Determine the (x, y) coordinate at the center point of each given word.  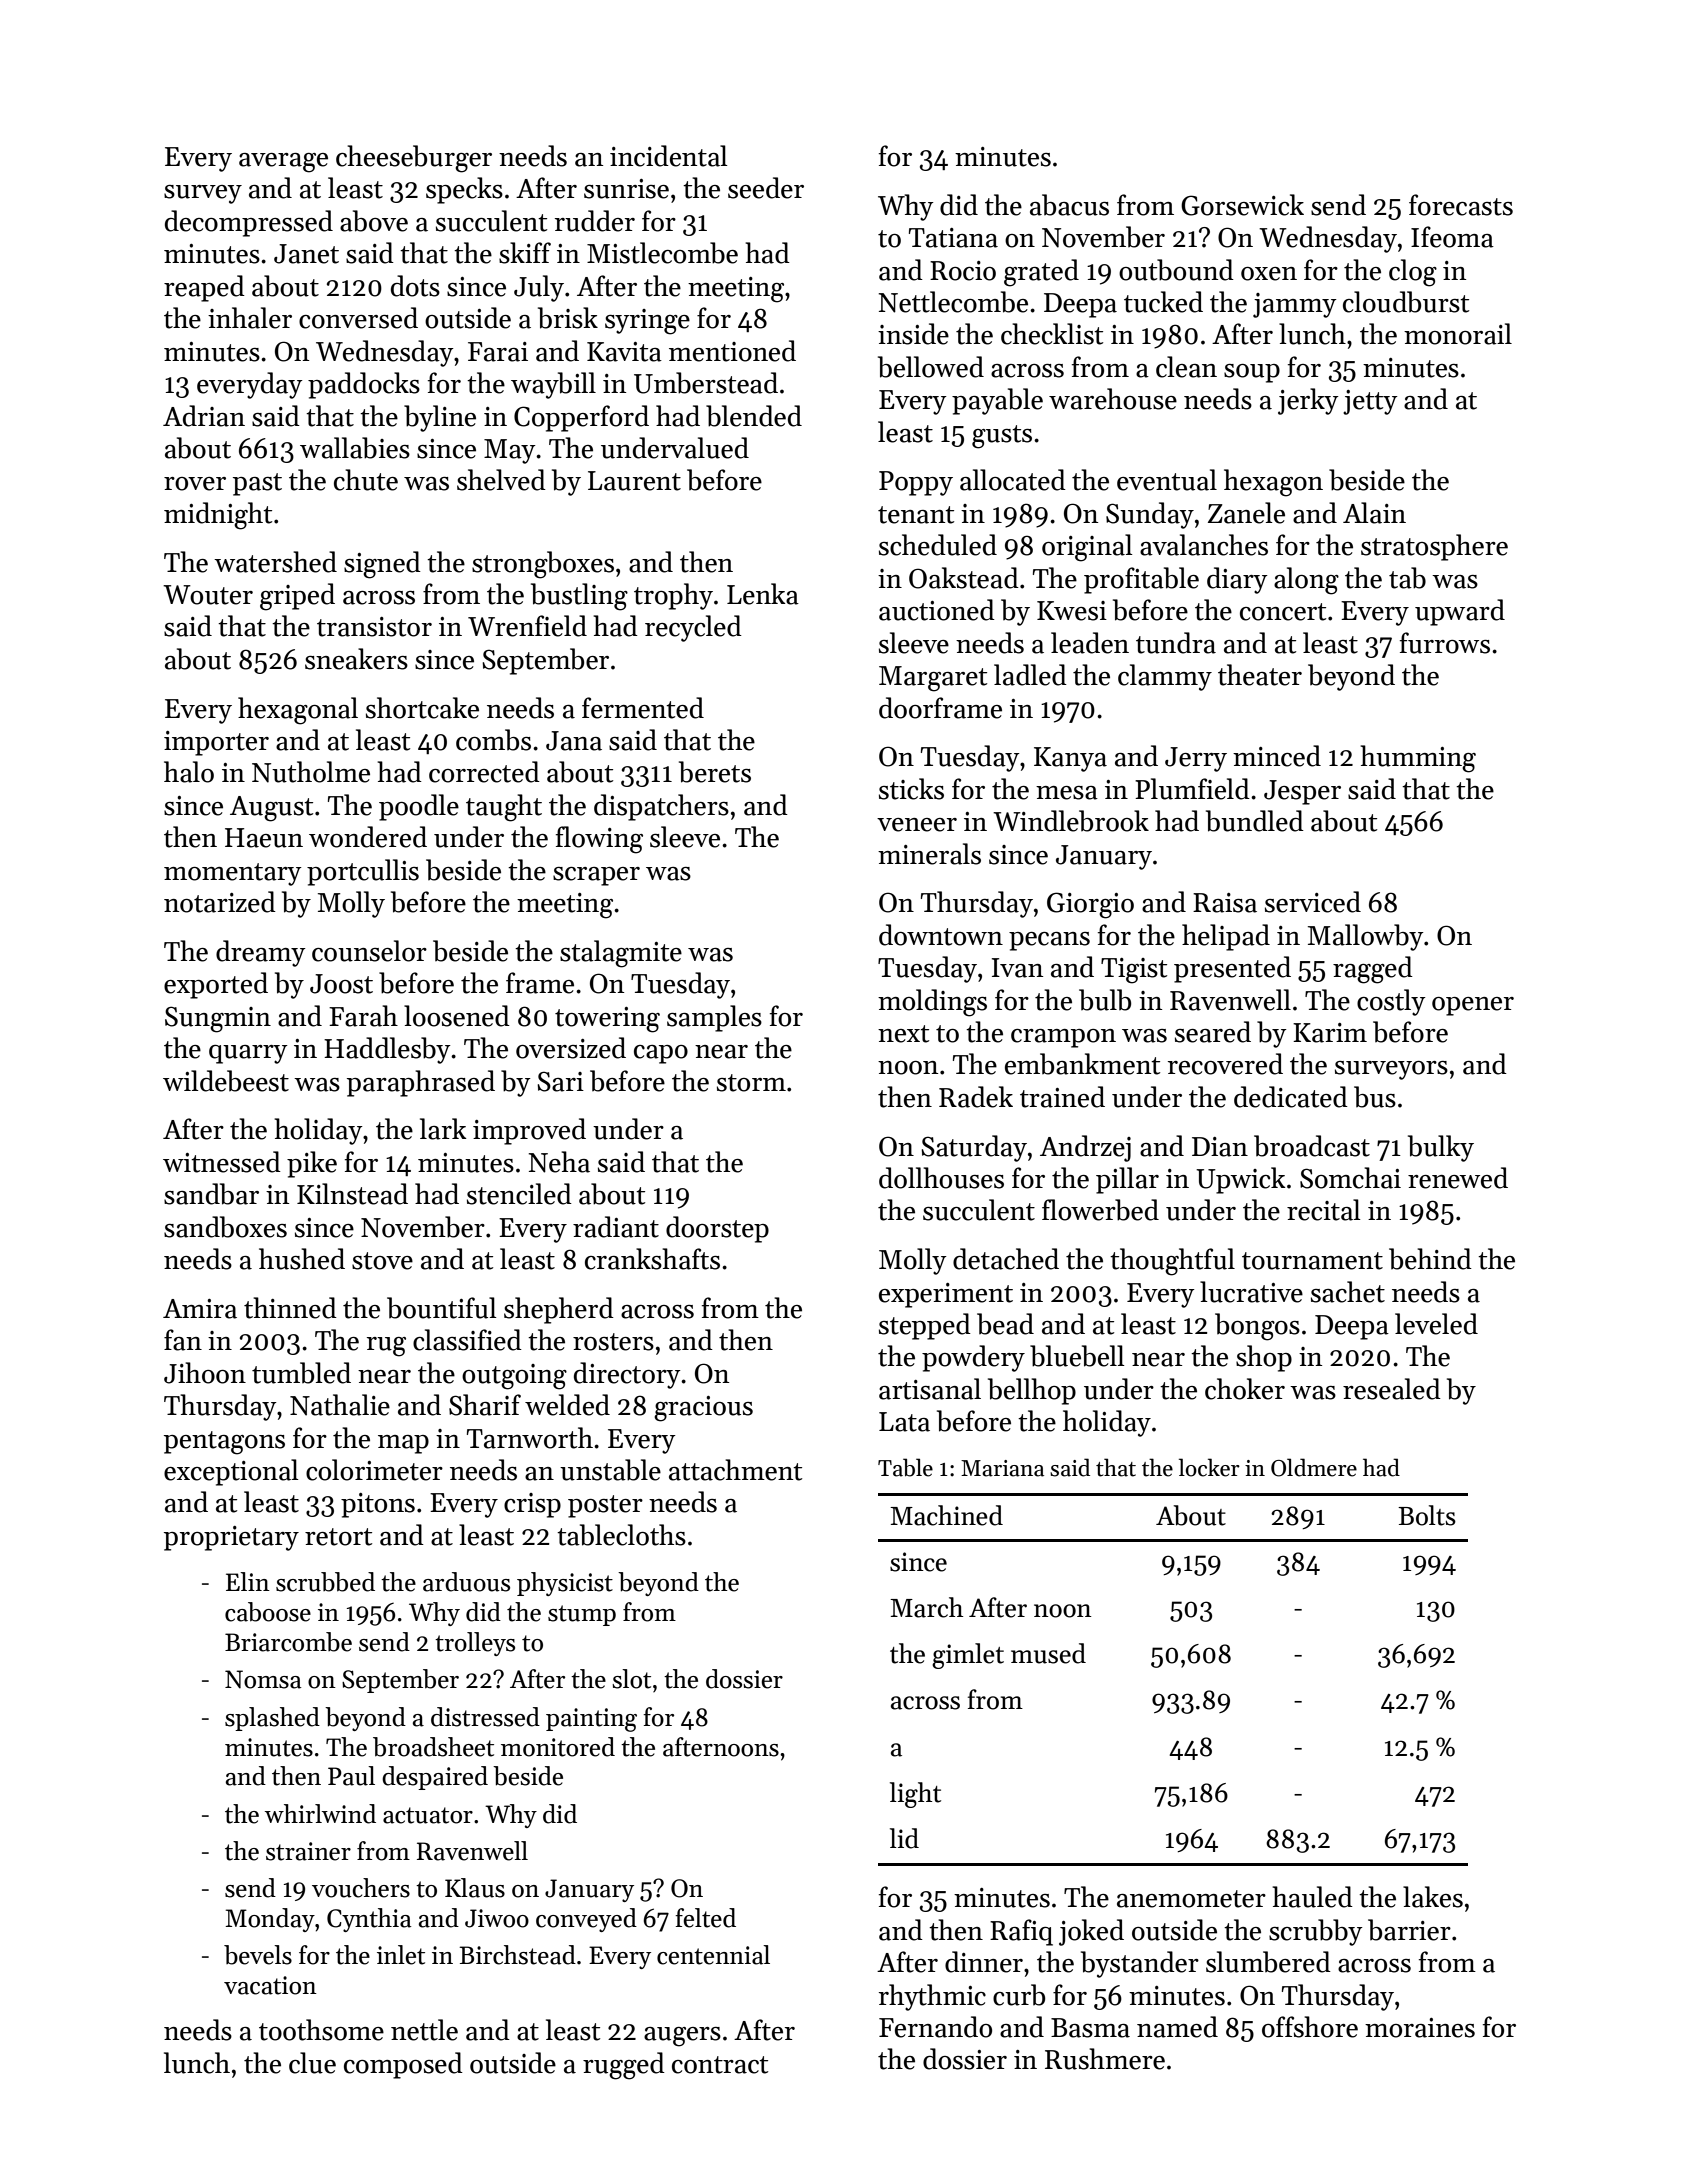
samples (714, 1018)
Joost (341, 984)
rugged (624, 2066)
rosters (613, 1342)
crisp (532, 1505)
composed (403, 2065)
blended (754, 416)
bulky (1441, 1148)
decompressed (249, 223)
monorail (1458, 334)
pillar (1127, 1180)
